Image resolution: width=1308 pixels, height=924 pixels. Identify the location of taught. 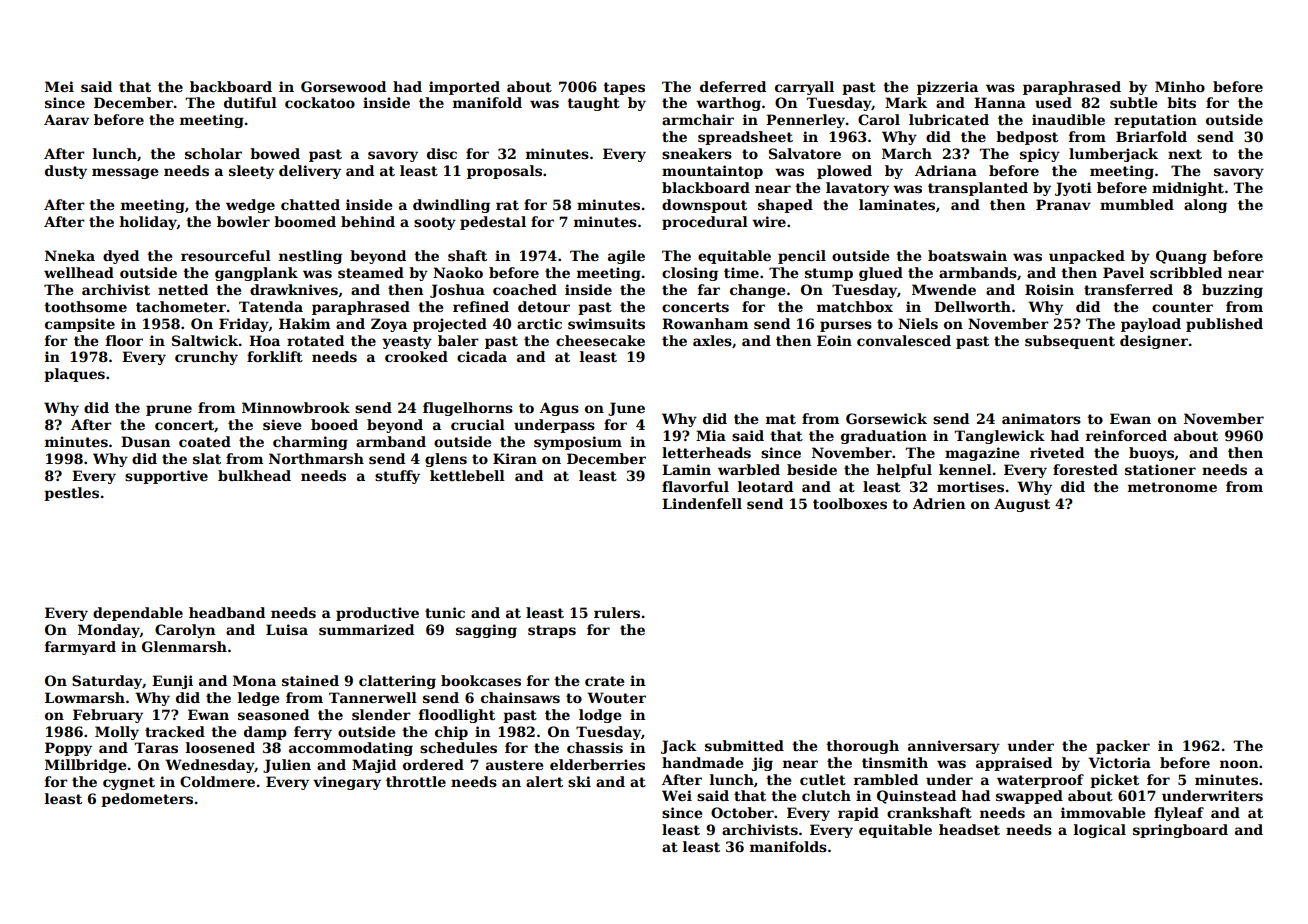
(593, 104).
